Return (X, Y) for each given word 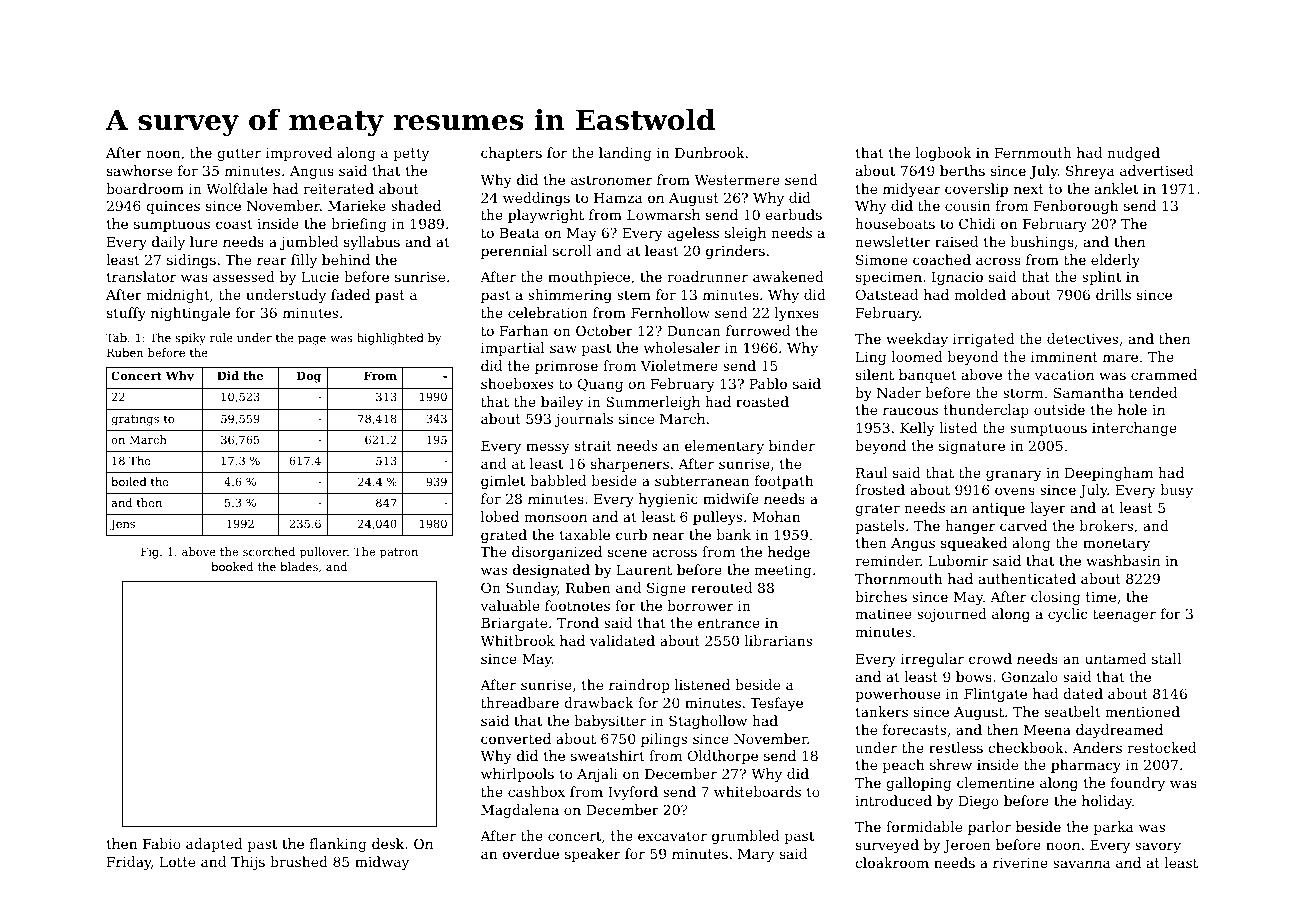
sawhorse (139, 170)
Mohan (776, 516)
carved (1023, 525)
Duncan (694, 331)
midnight (178, 296)
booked (232, 566)
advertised (1156, 170)
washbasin (1123, 560)
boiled (129, 481)
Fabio (162, 843)
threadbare (520, 702)
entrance (729, 623)
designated (551, 571)
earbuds (793, 214)
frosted (880, 489)
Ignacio (957, 278)
